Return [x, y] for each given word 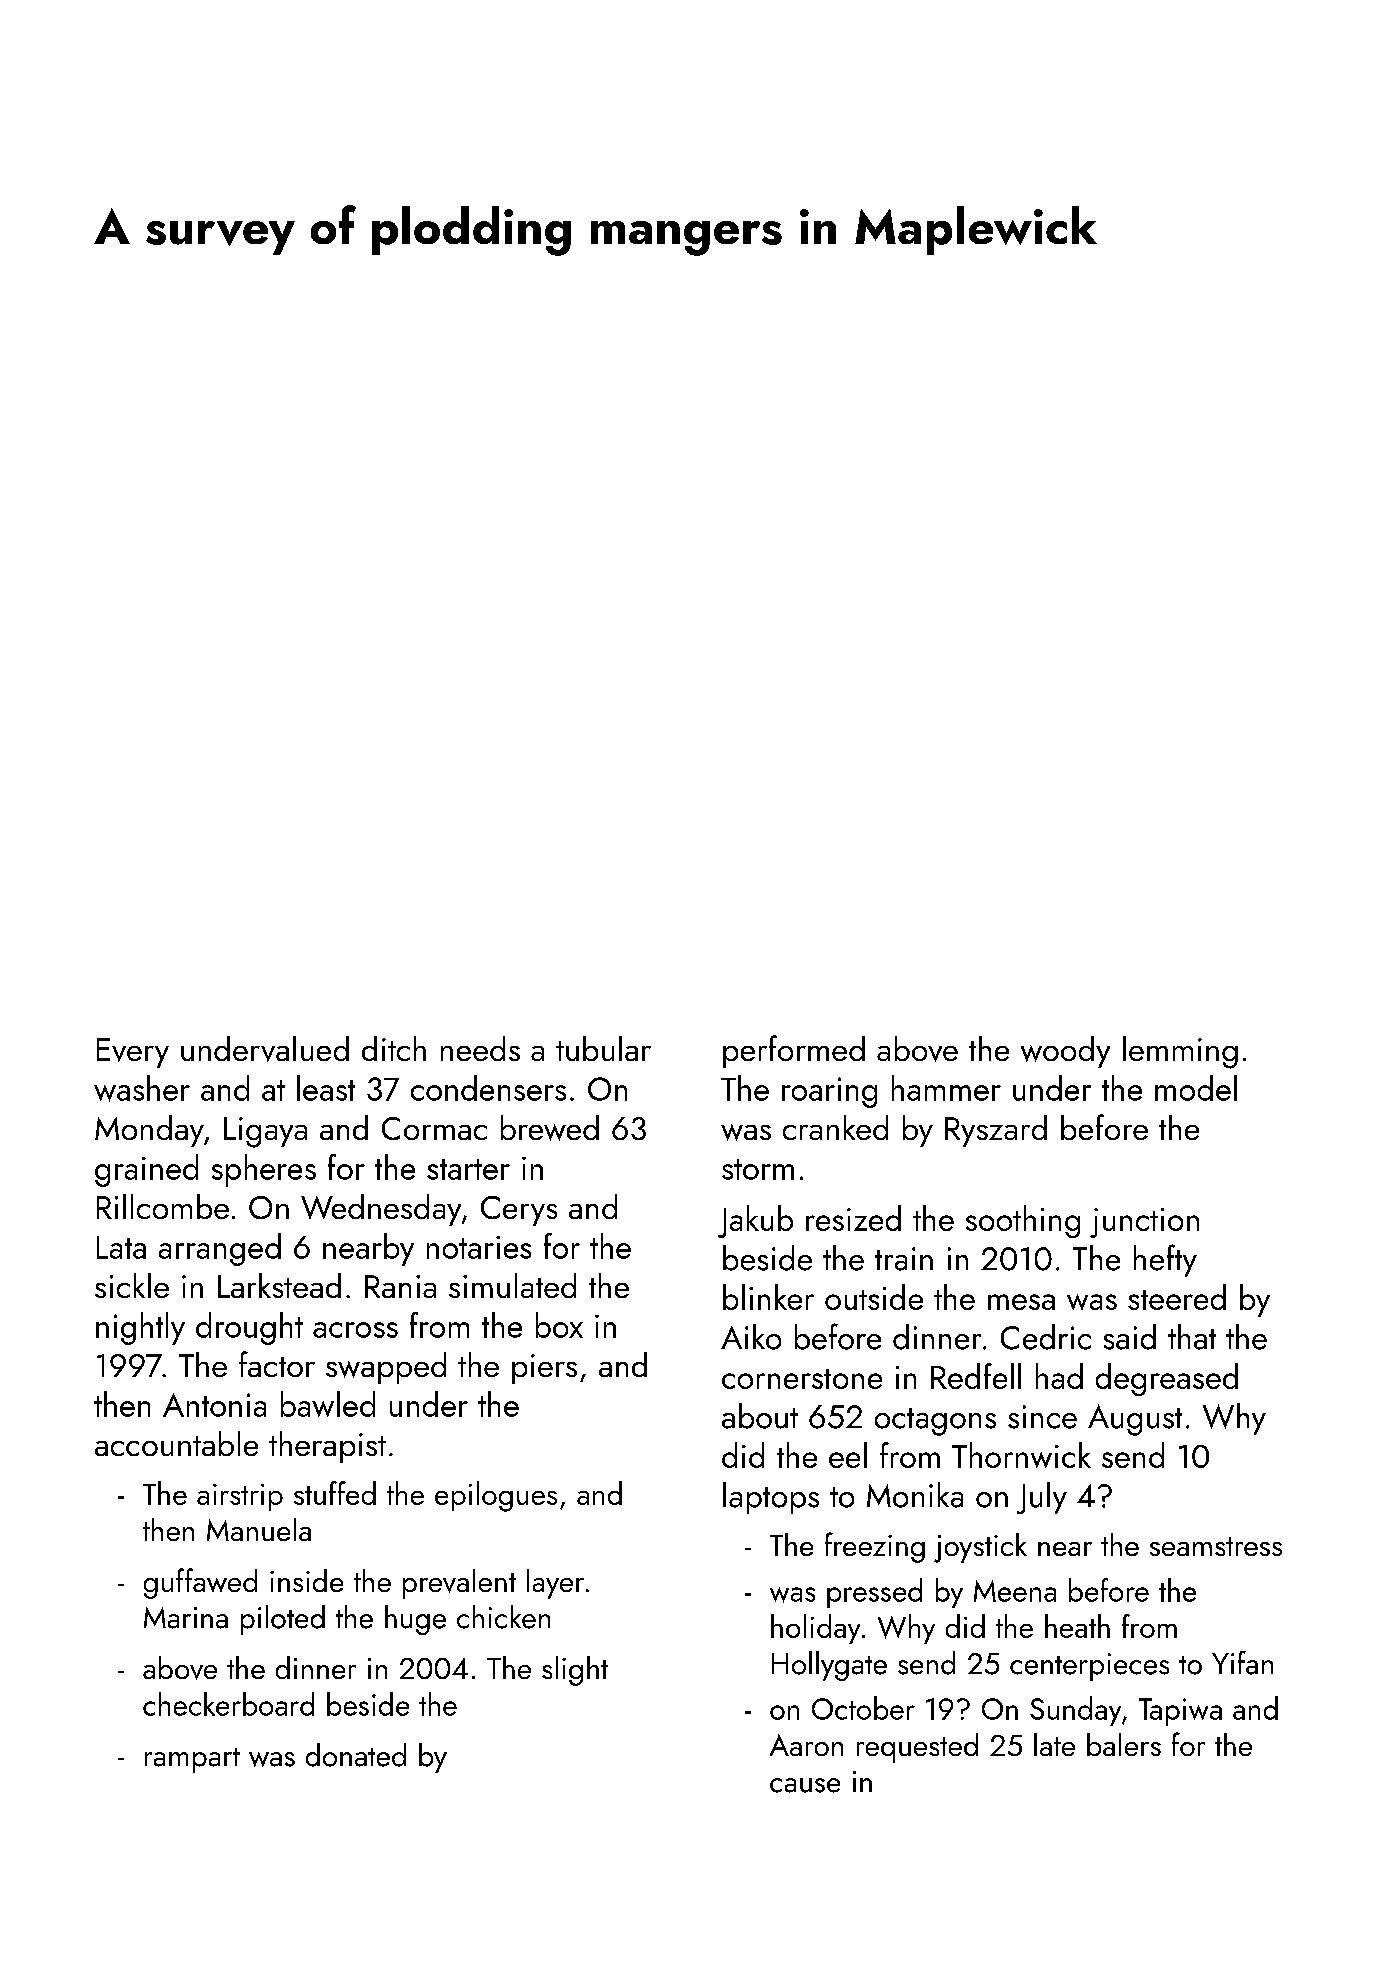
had [1059, 1376]
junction [1144, 1223]
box [559, 1325]
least [326, 1088]
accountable [176, 1443]
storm [758, 1169]
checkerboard [228, 1704]
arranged [220, 1249]
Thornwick [1021, 1455]
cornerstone [802, 1379]
